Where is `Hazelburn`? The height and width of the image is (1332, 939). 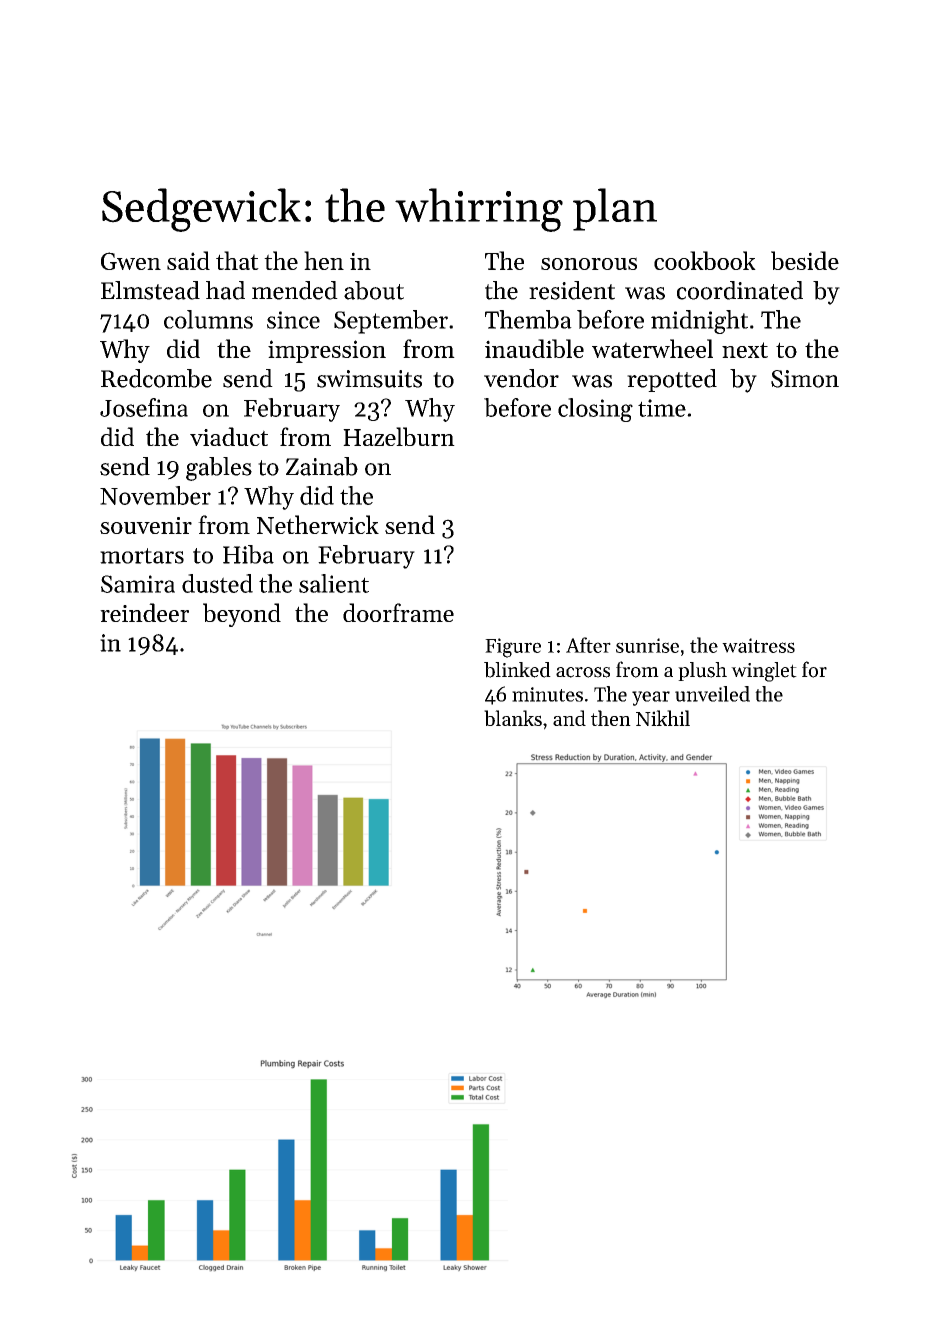
Hazelburn is located at coordinates (399, 436).
